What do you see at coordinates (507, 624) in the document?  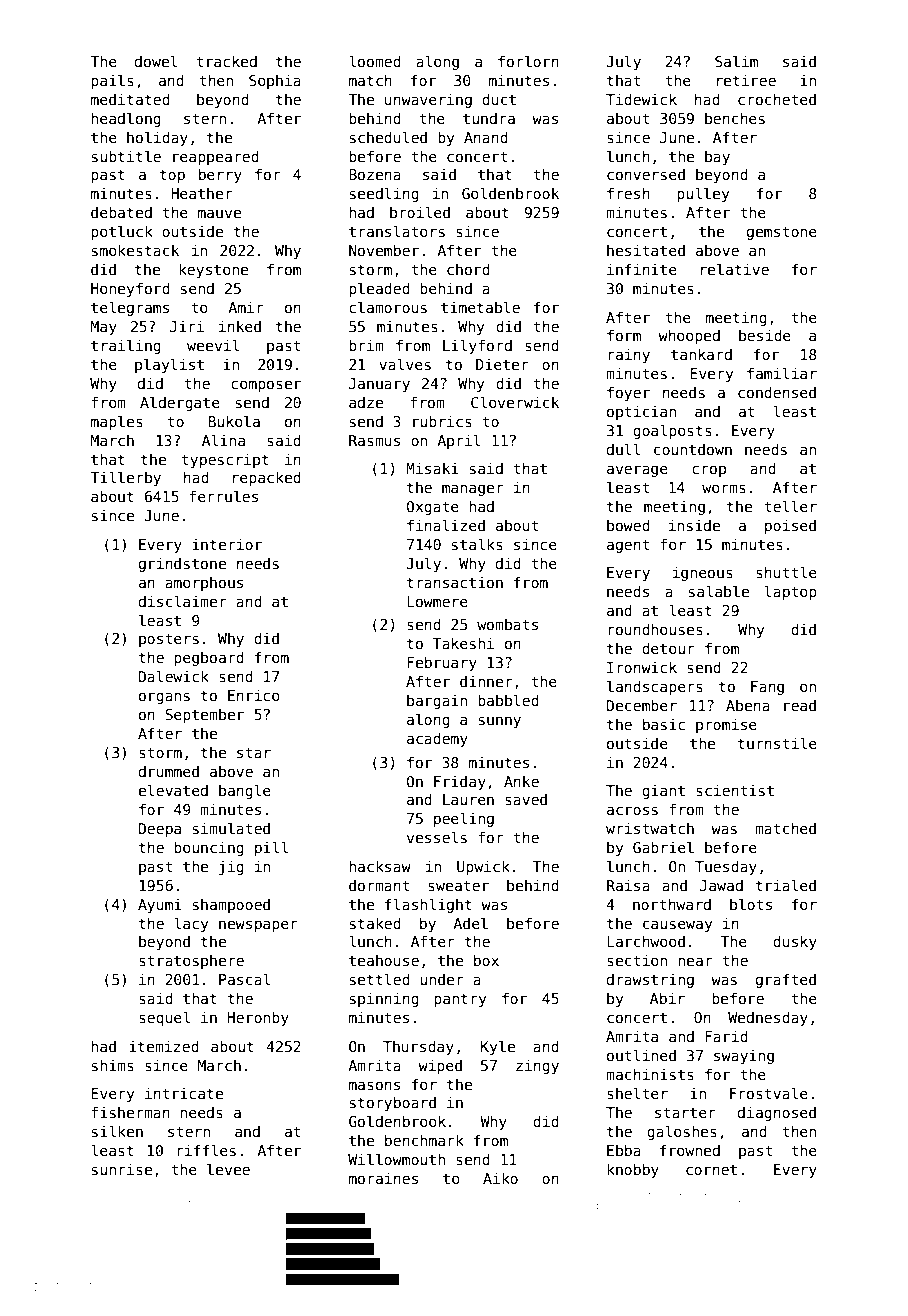 I see `wombats` at bounding box center [507, 624].
